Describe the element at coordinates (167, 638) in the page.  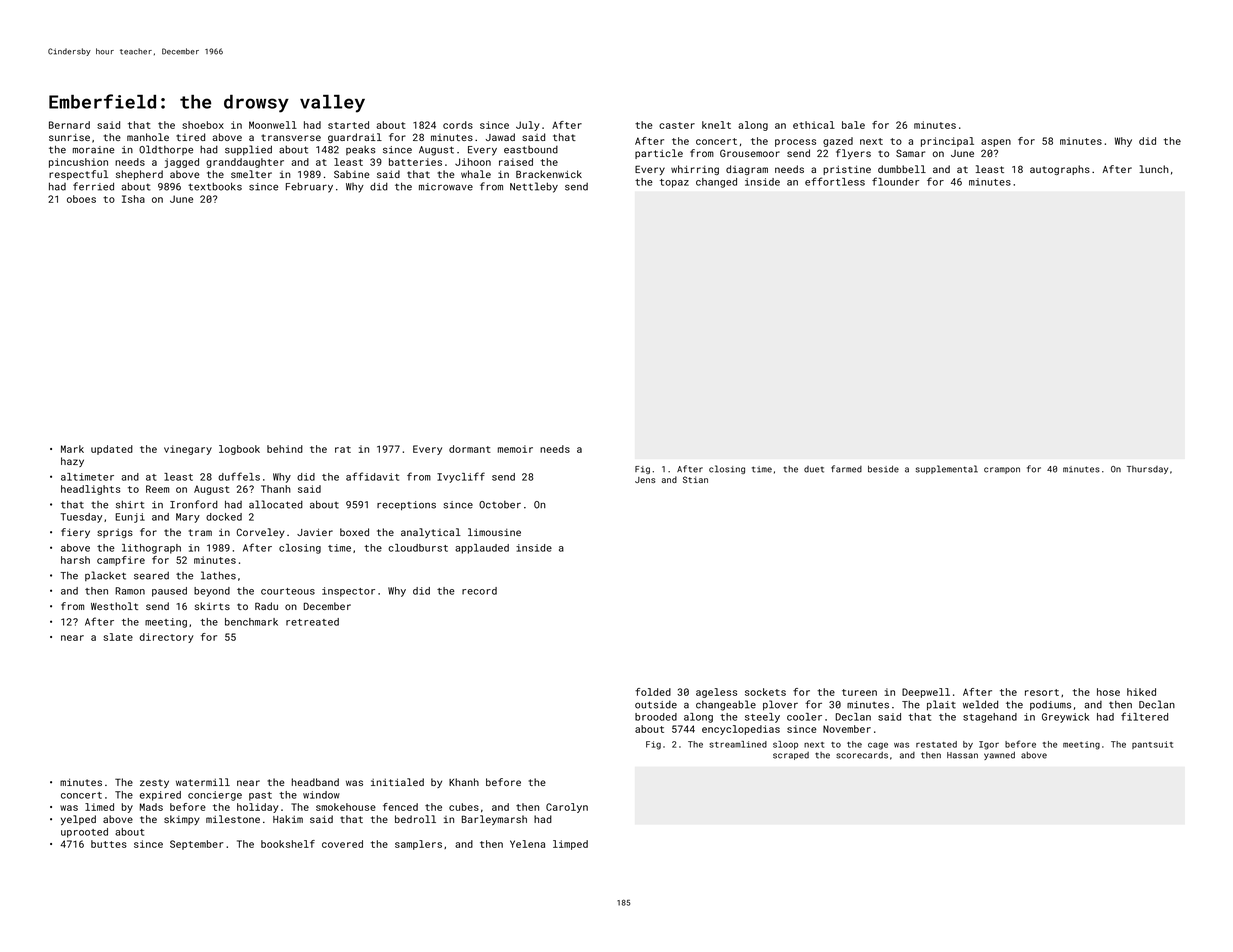
I see `directory` at that location.
